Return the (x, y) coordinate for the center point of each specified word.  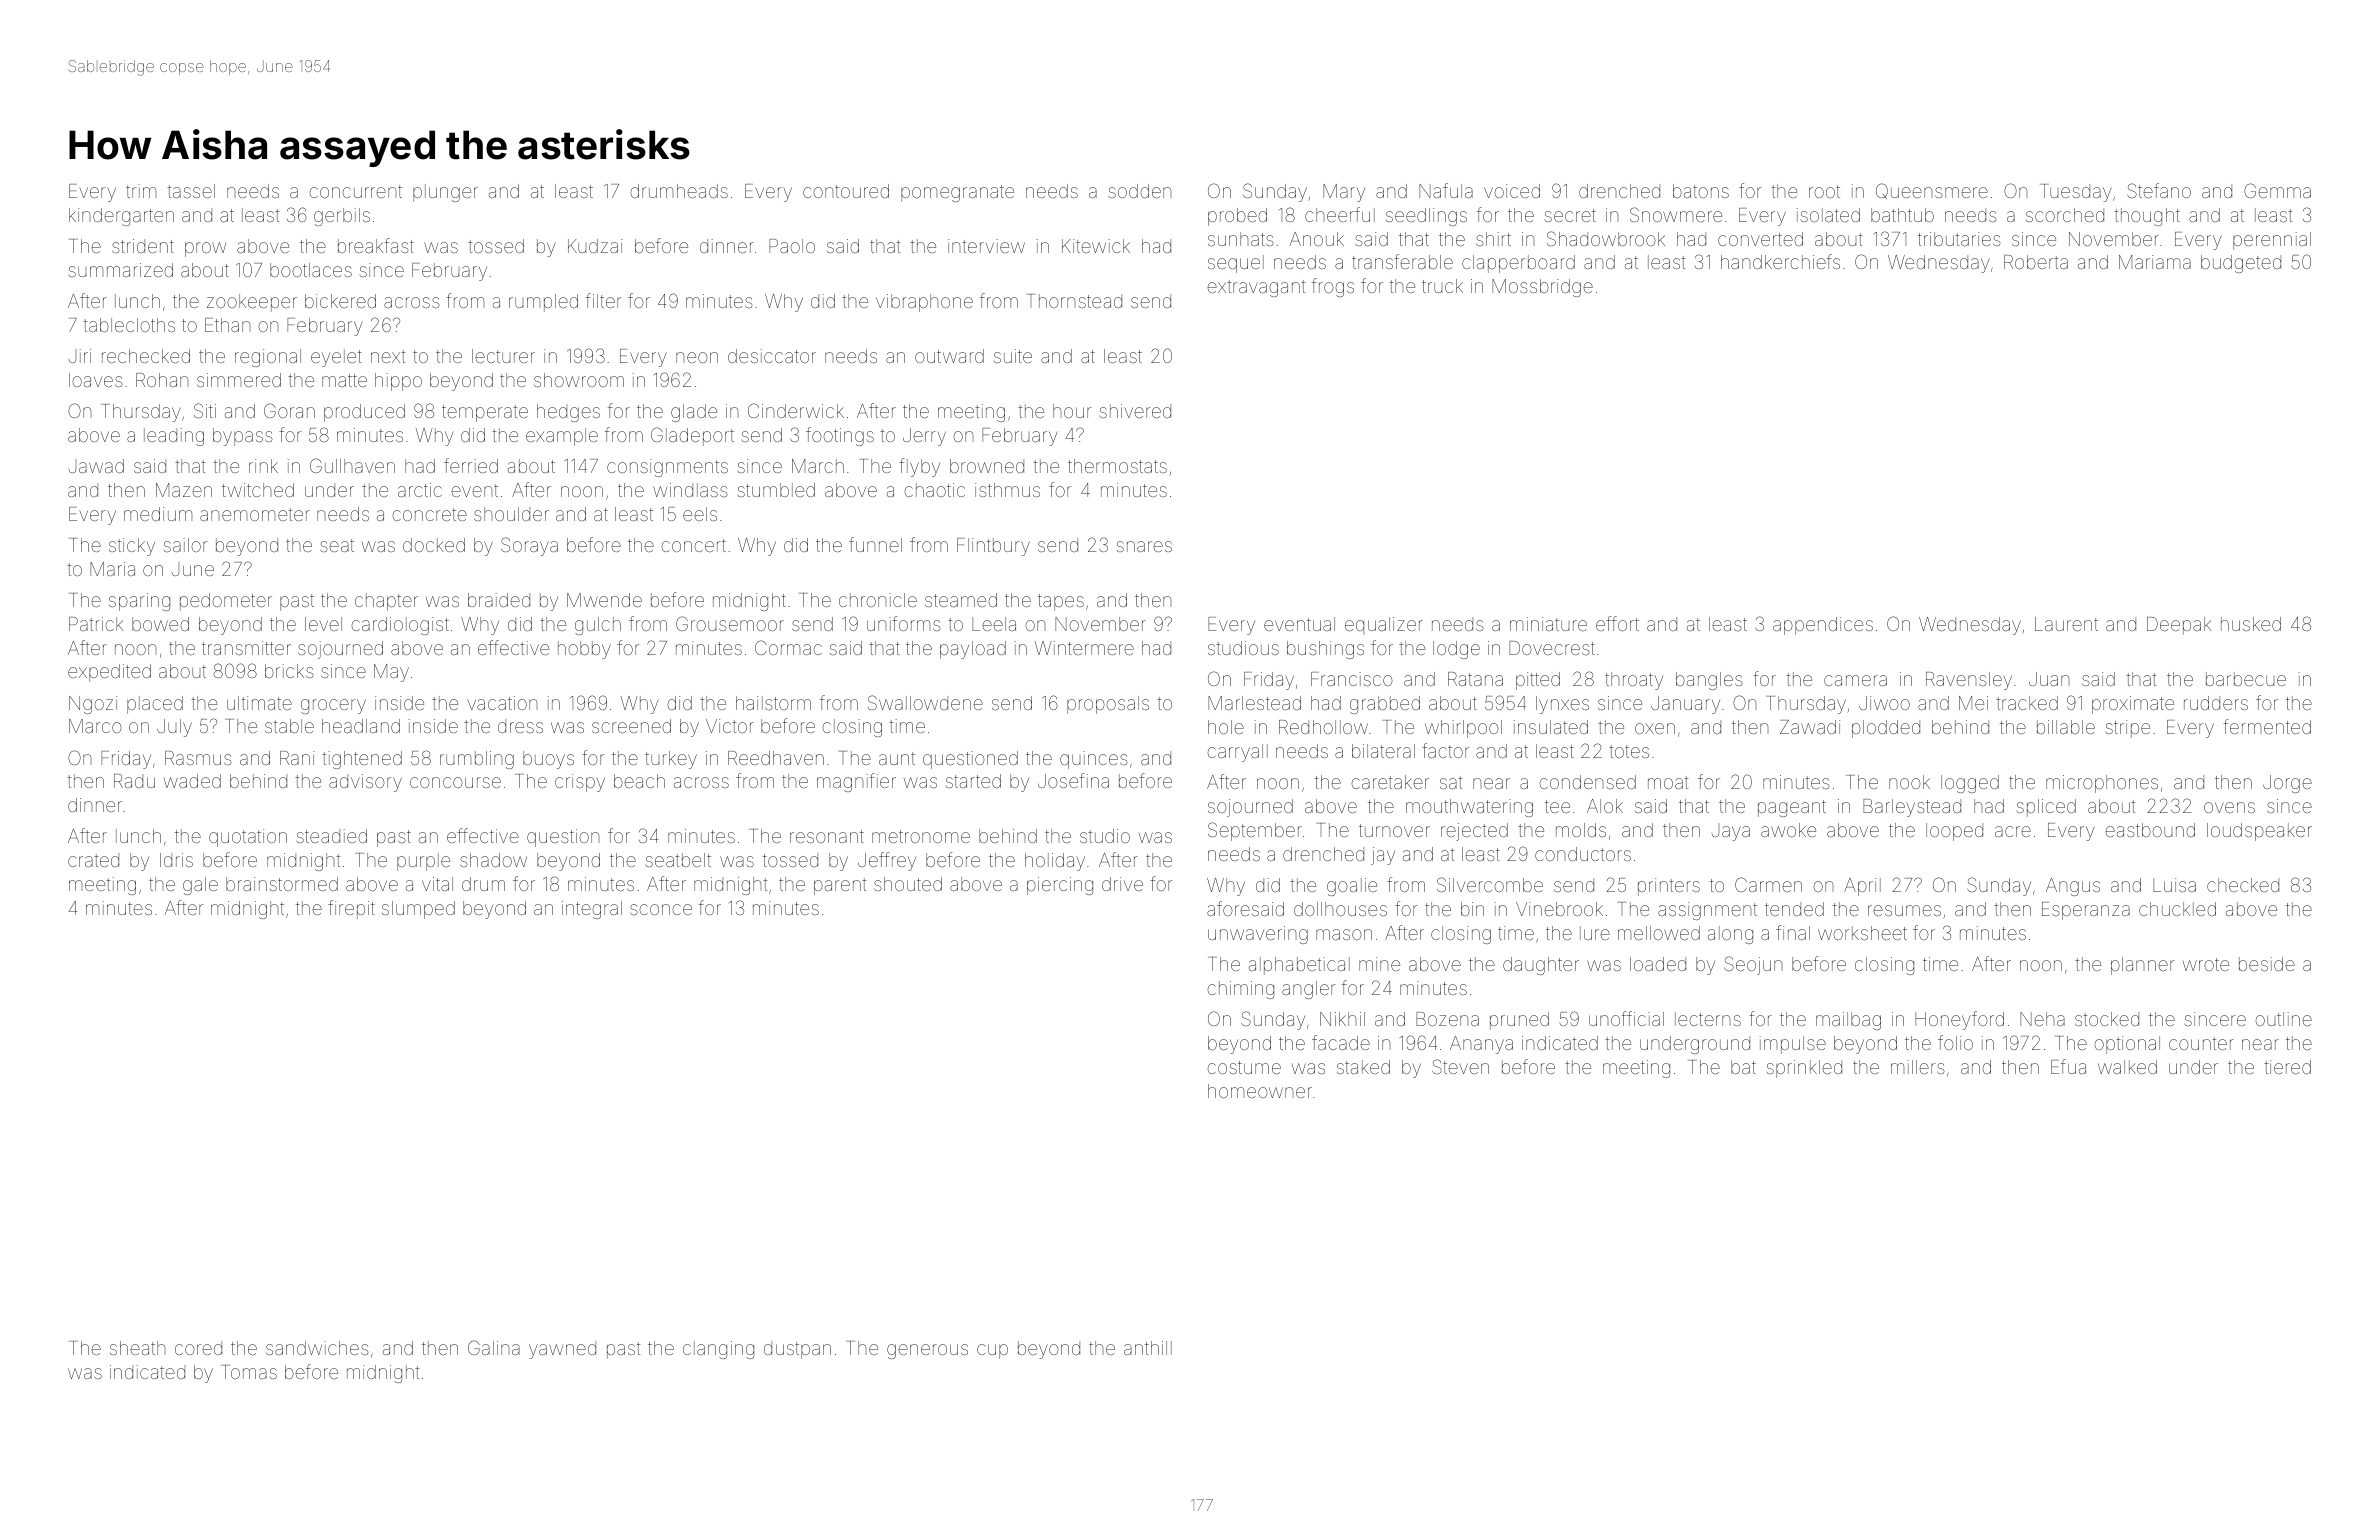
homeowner (1260, 1091)
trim (141, 191)
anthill (1148, 1348)
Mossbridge (1542, 288)
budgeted (2241, 264)
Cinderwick (796, 410)
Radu (134, 781)
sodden (1140, 191)
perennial (2272, 241)
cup (992, 1351)
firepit (351, 909)
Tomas (249, 1372)
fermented (2267, 726)
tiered (2287, 1067)
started (973, 781)
